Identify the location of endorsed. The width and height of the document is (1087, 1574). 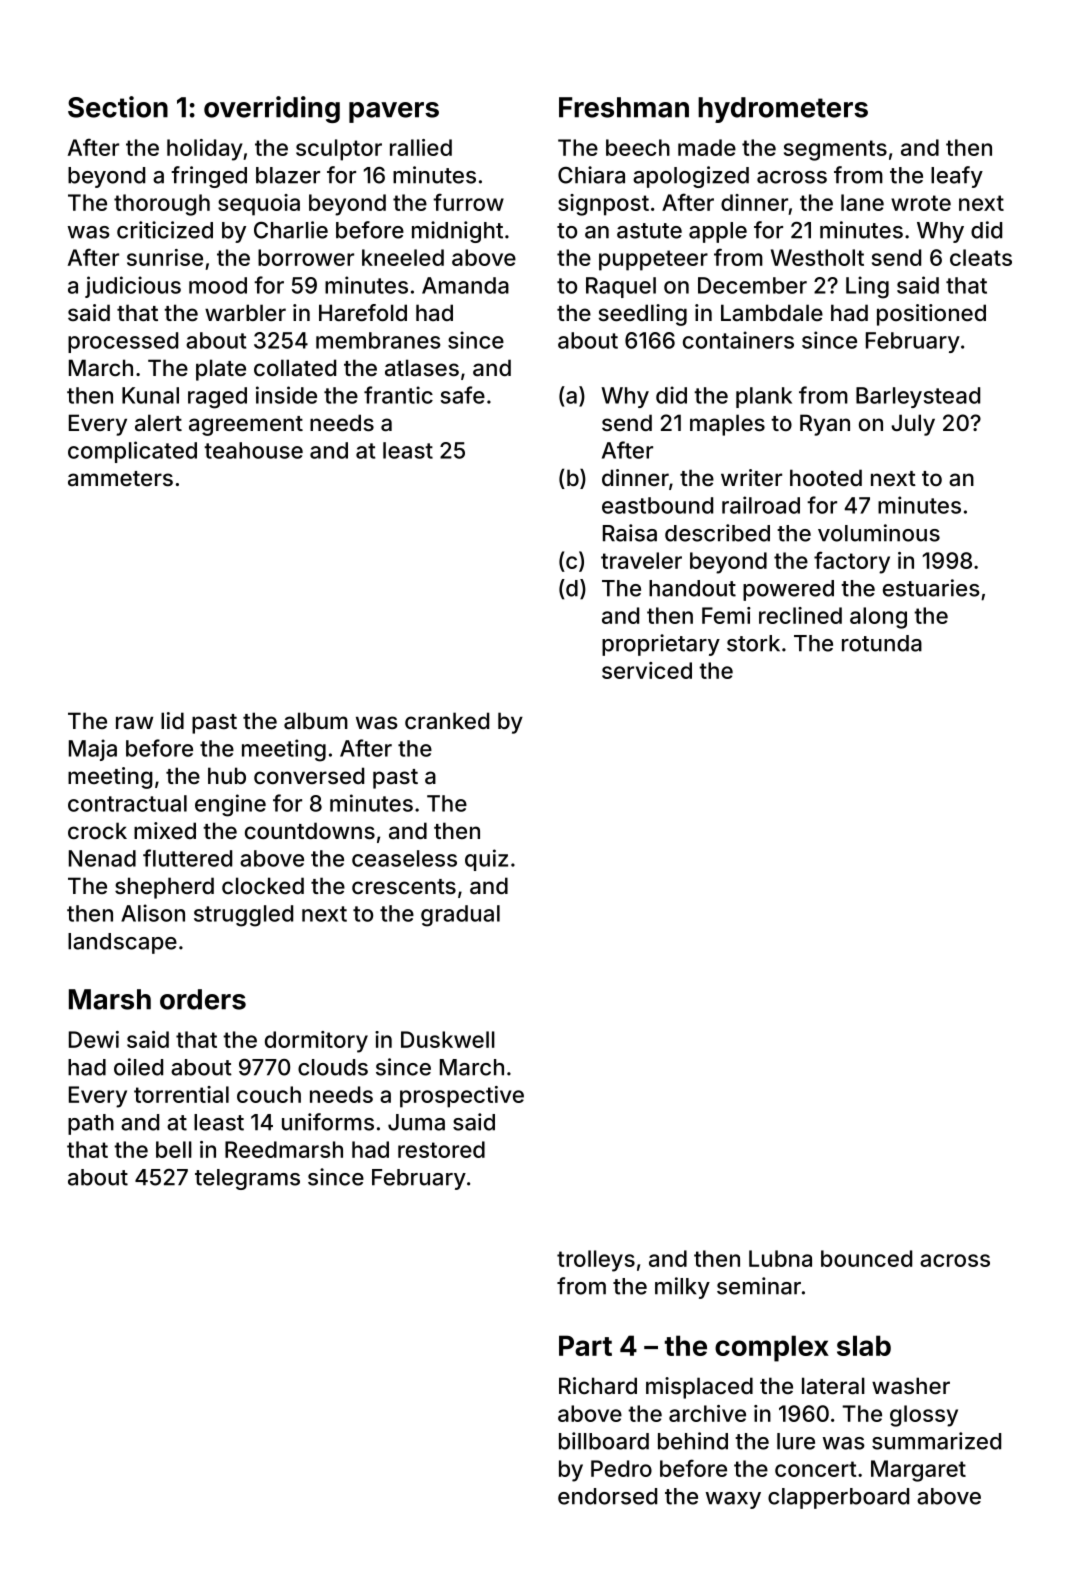
(607, 1496).
